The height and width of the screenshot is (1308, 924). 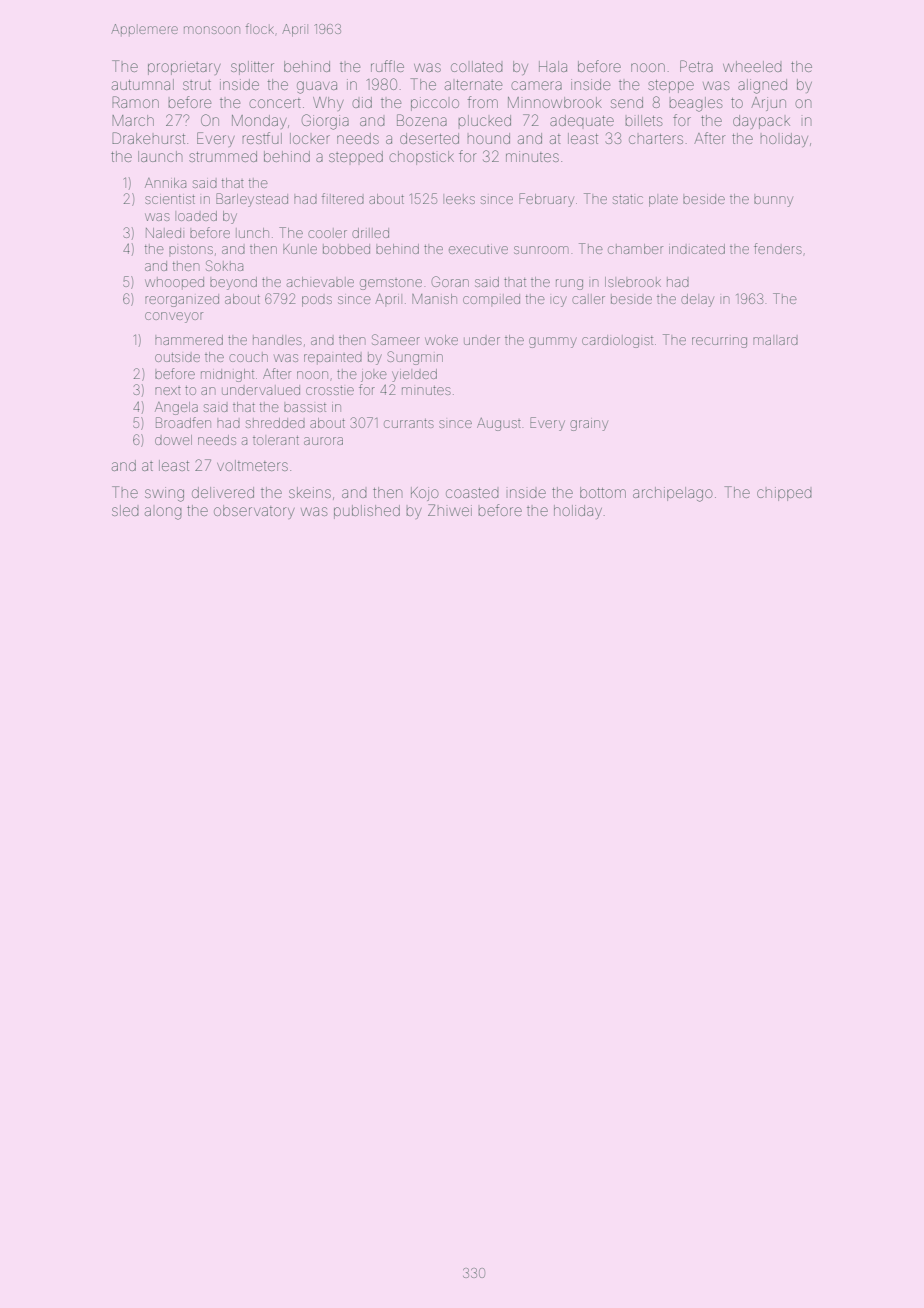 I want to click on bunny, so click(x=773, y=201).
